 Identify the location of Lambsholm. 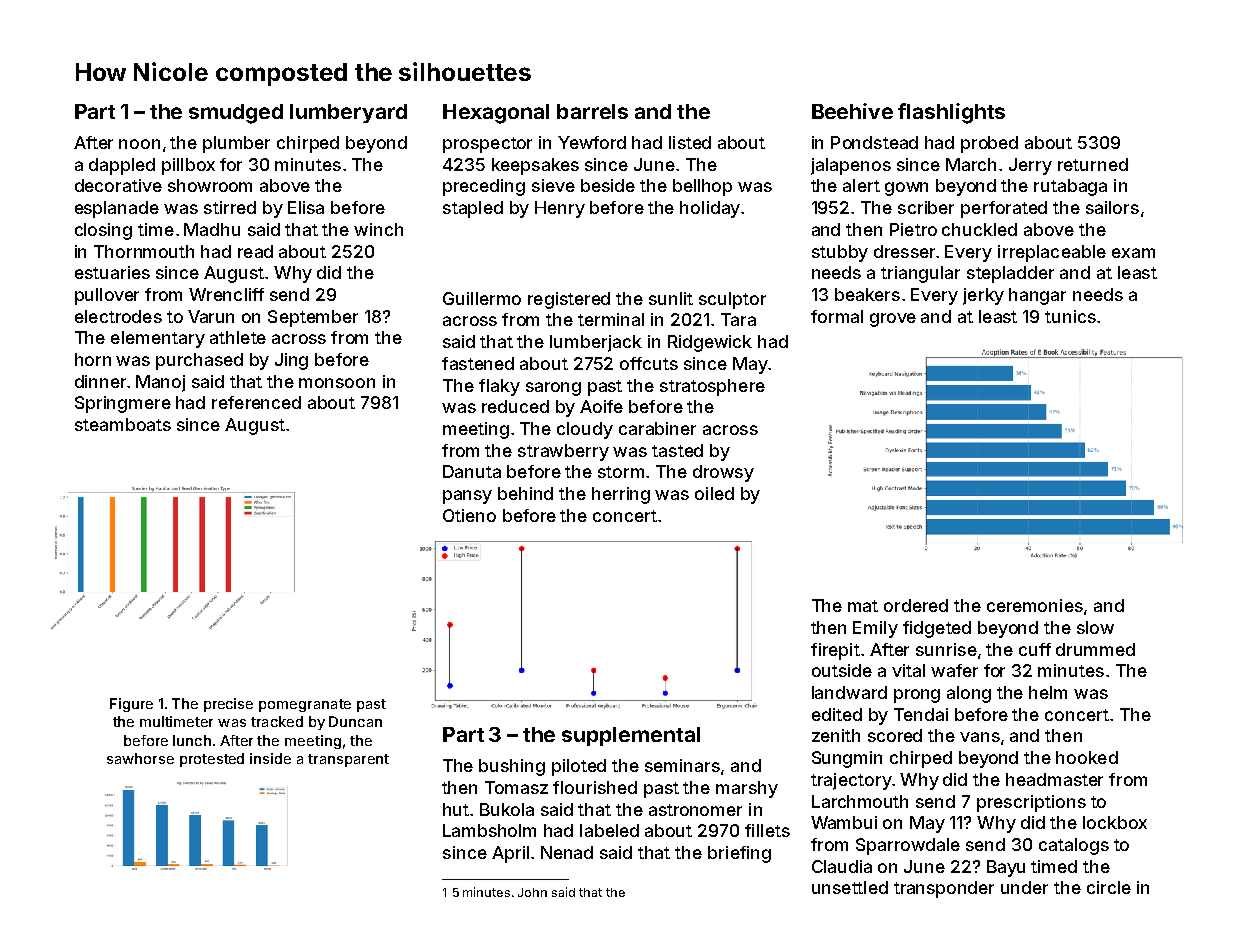
(489, 830).
